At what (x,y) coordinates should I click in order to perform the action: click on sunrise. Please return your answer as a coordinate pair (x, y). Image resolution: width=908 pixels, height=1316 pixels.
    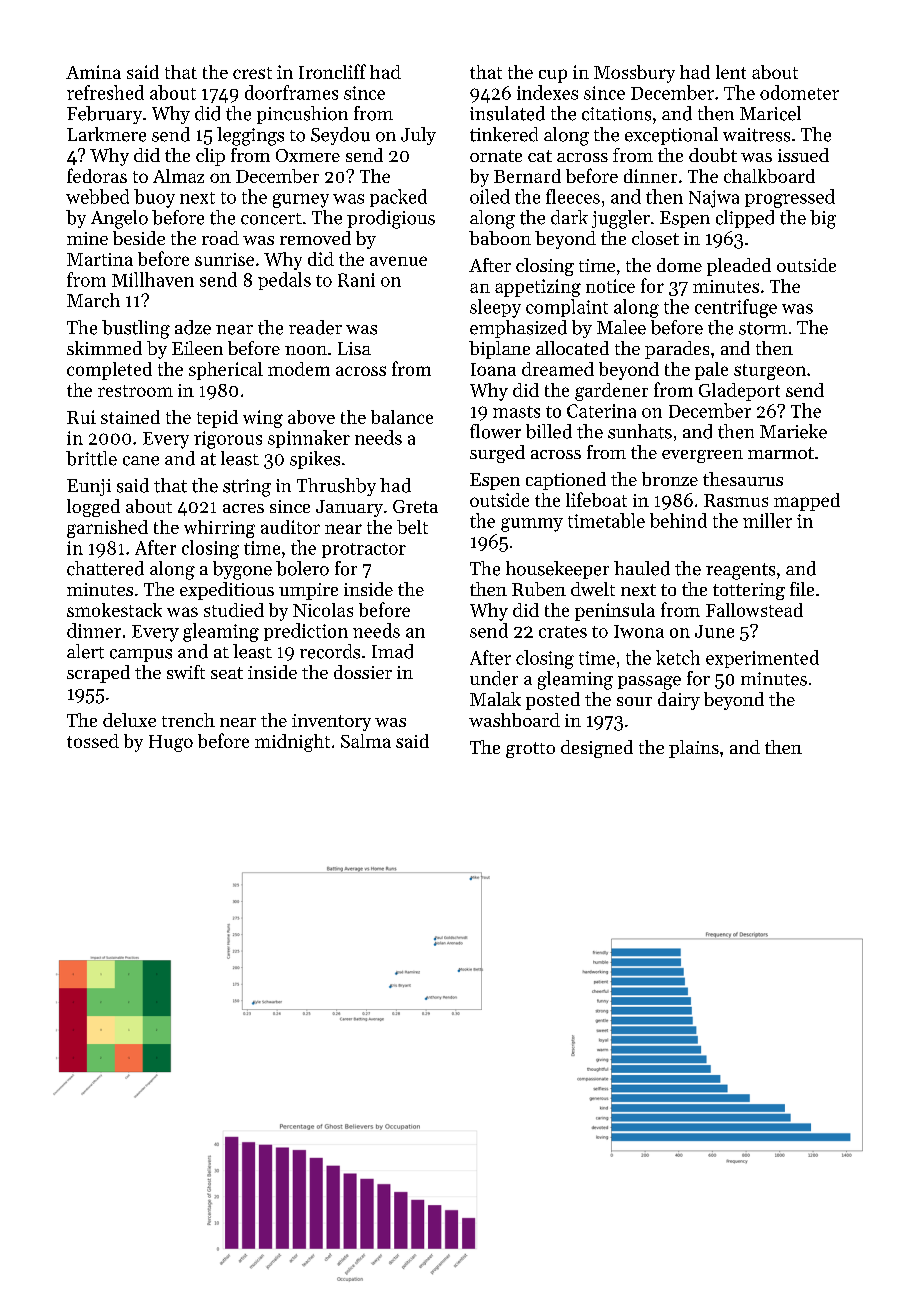
    Looking at the image, I should click on (224, 259).
